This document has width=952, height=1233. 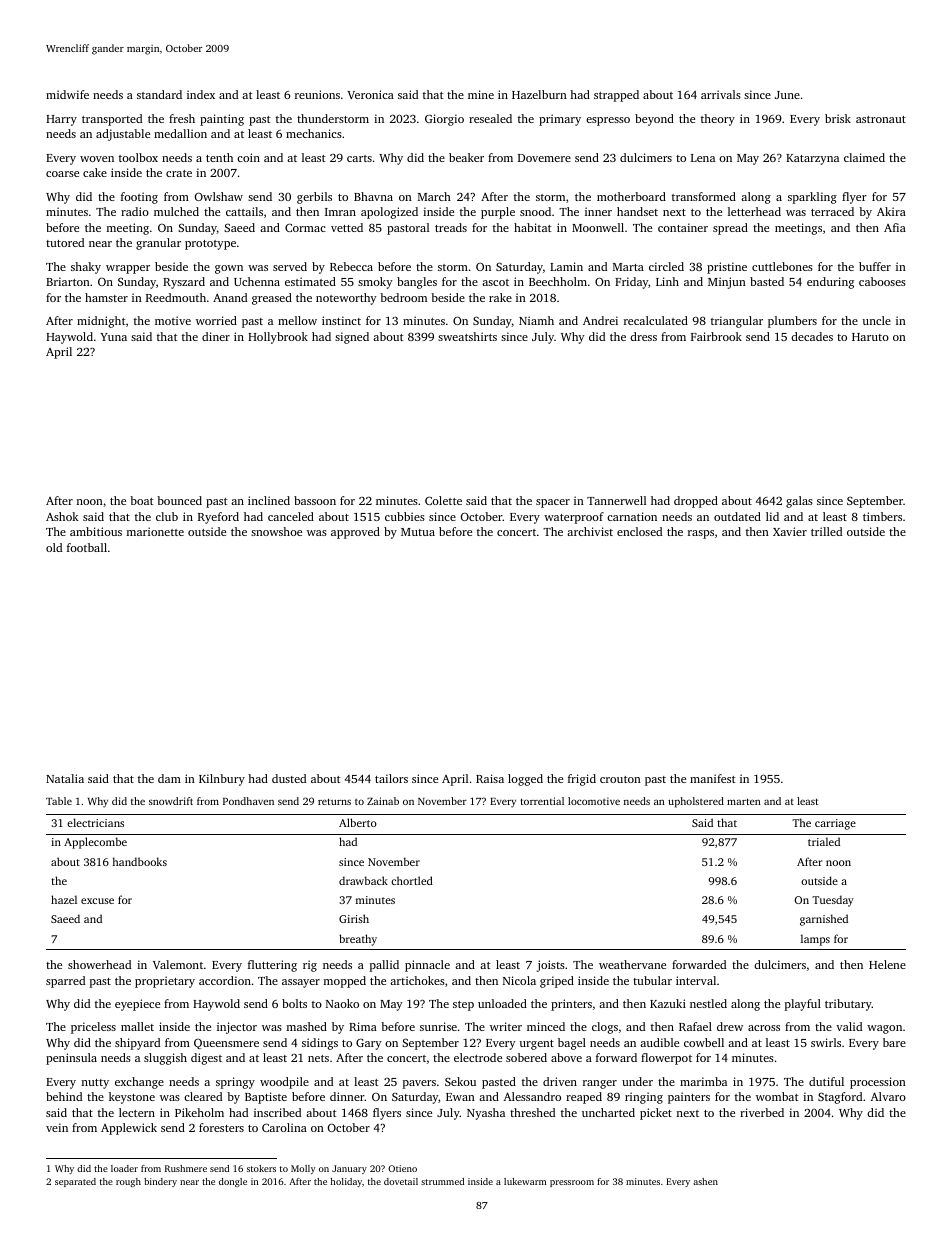 I want to click on carriage, so click(x=835, y=824).
